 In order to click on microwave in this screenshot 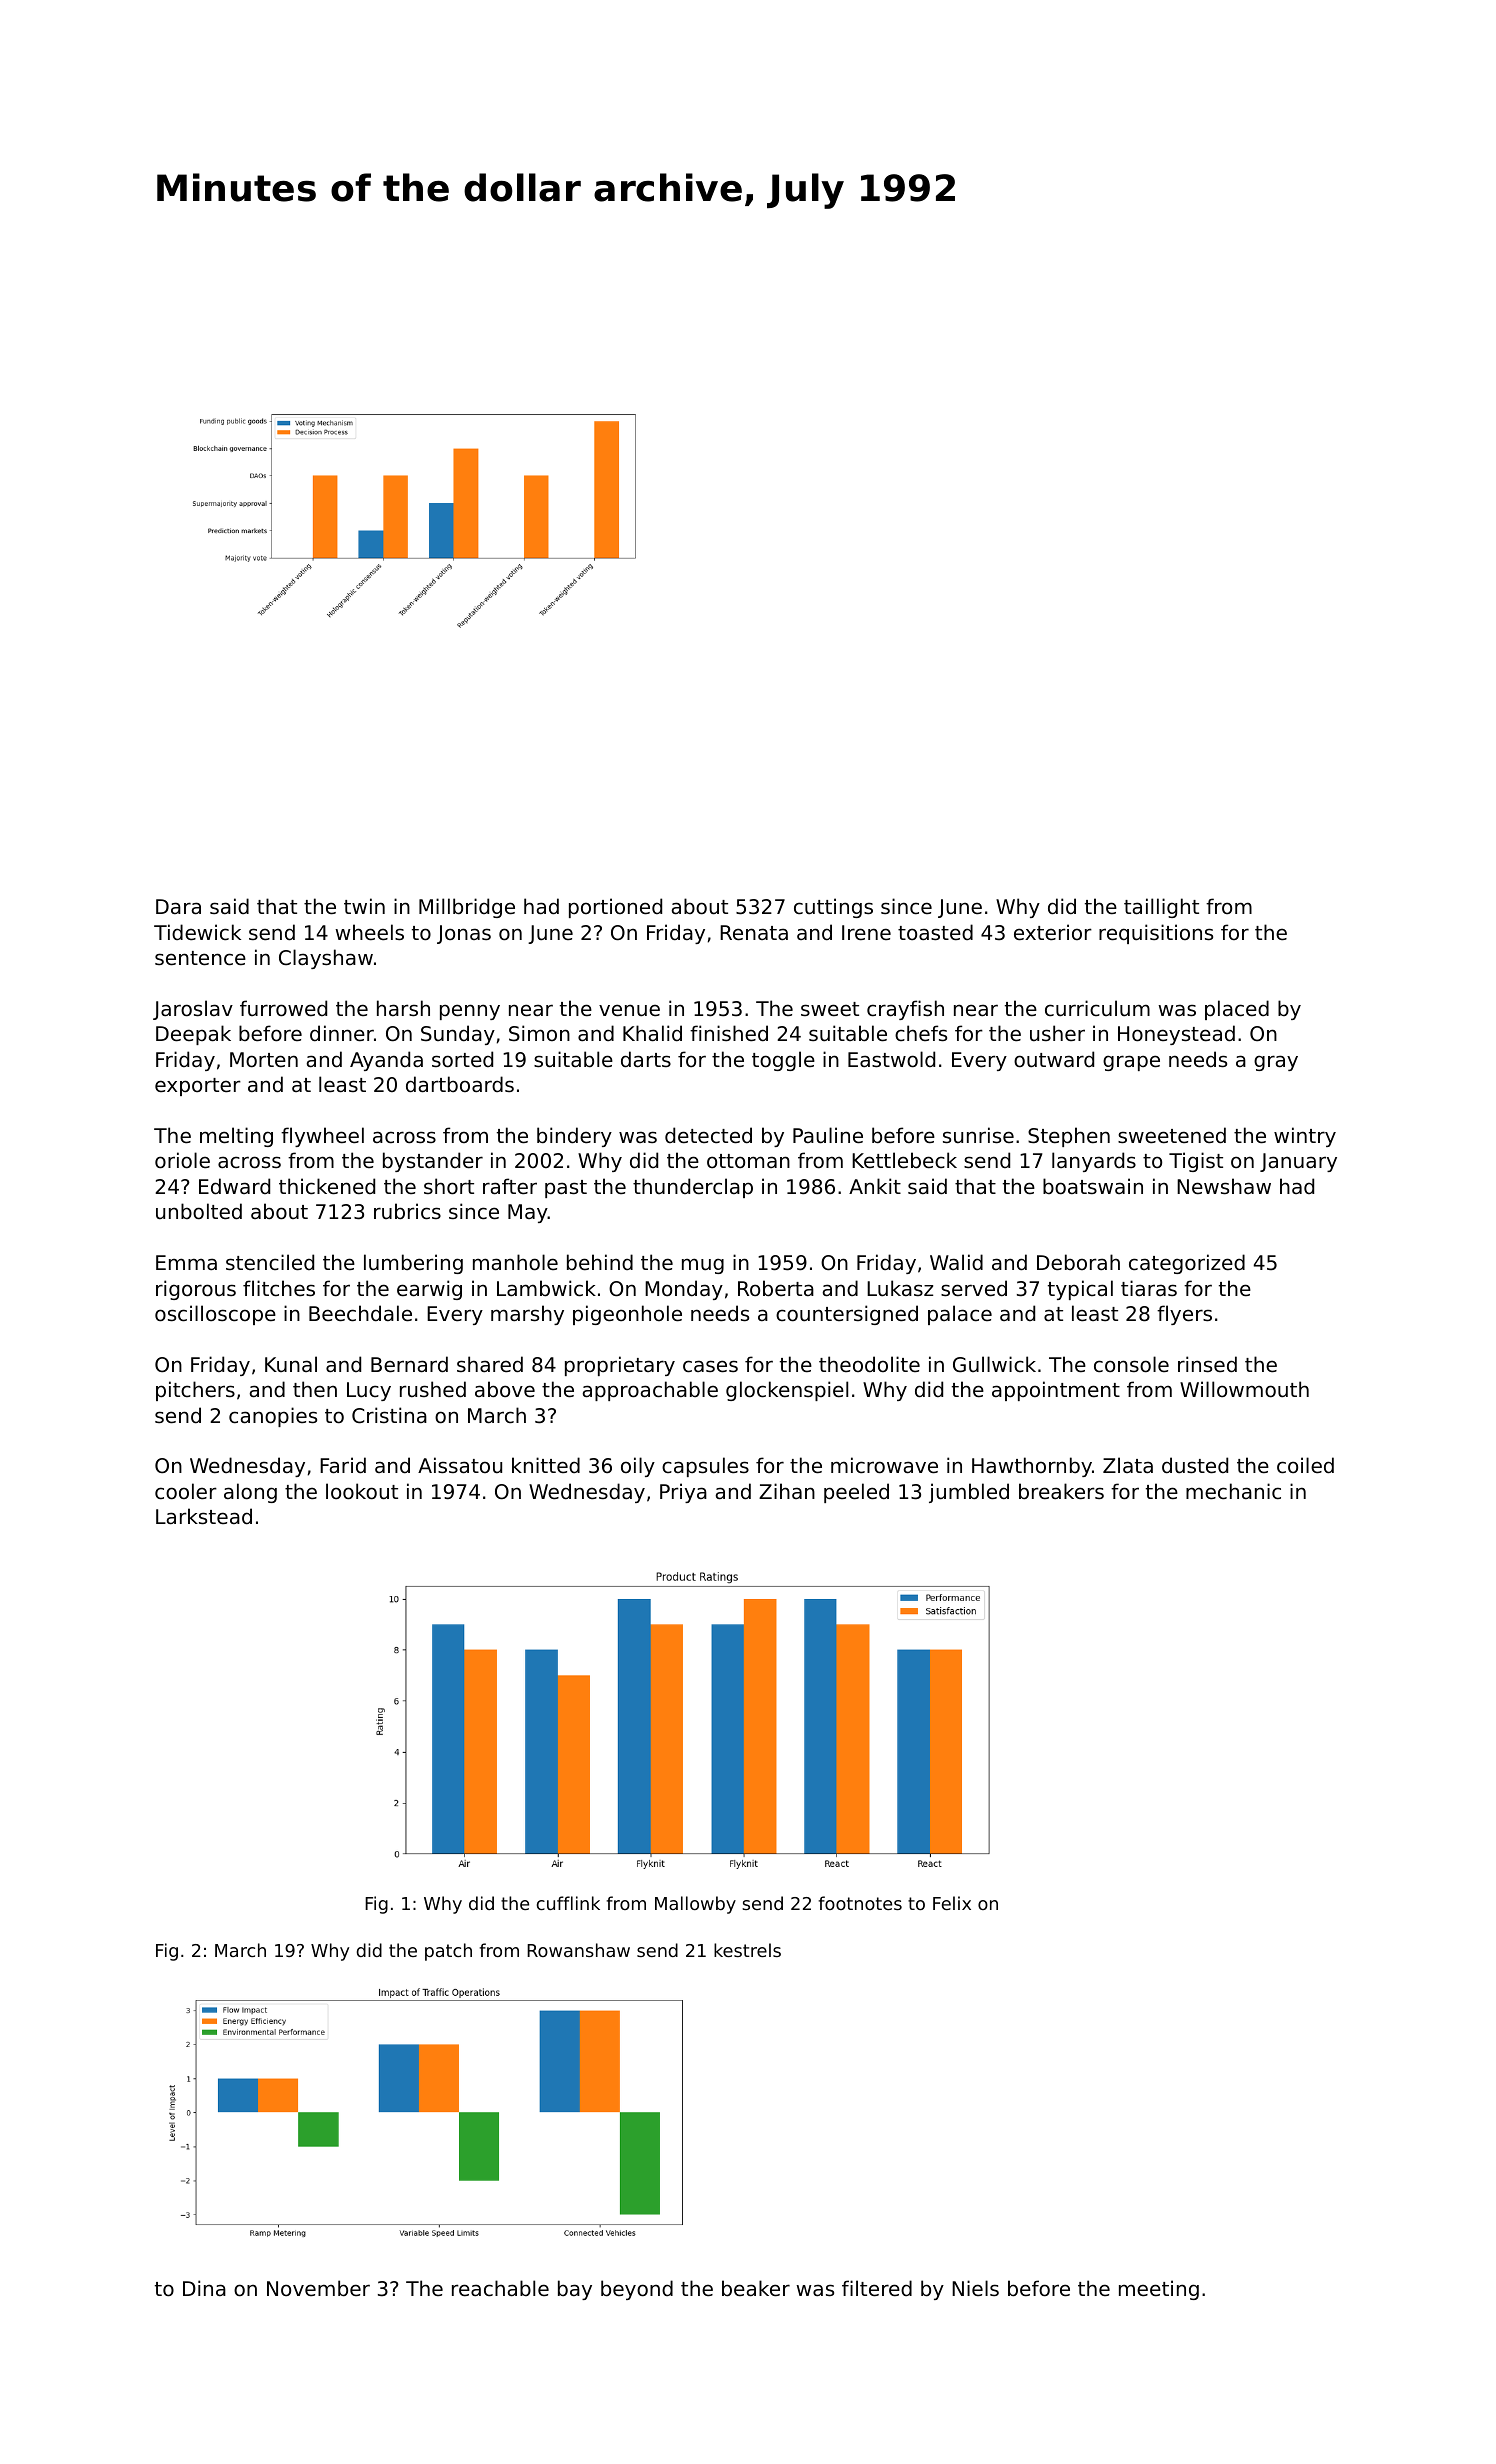, I will do `click(884, 1465)`.
